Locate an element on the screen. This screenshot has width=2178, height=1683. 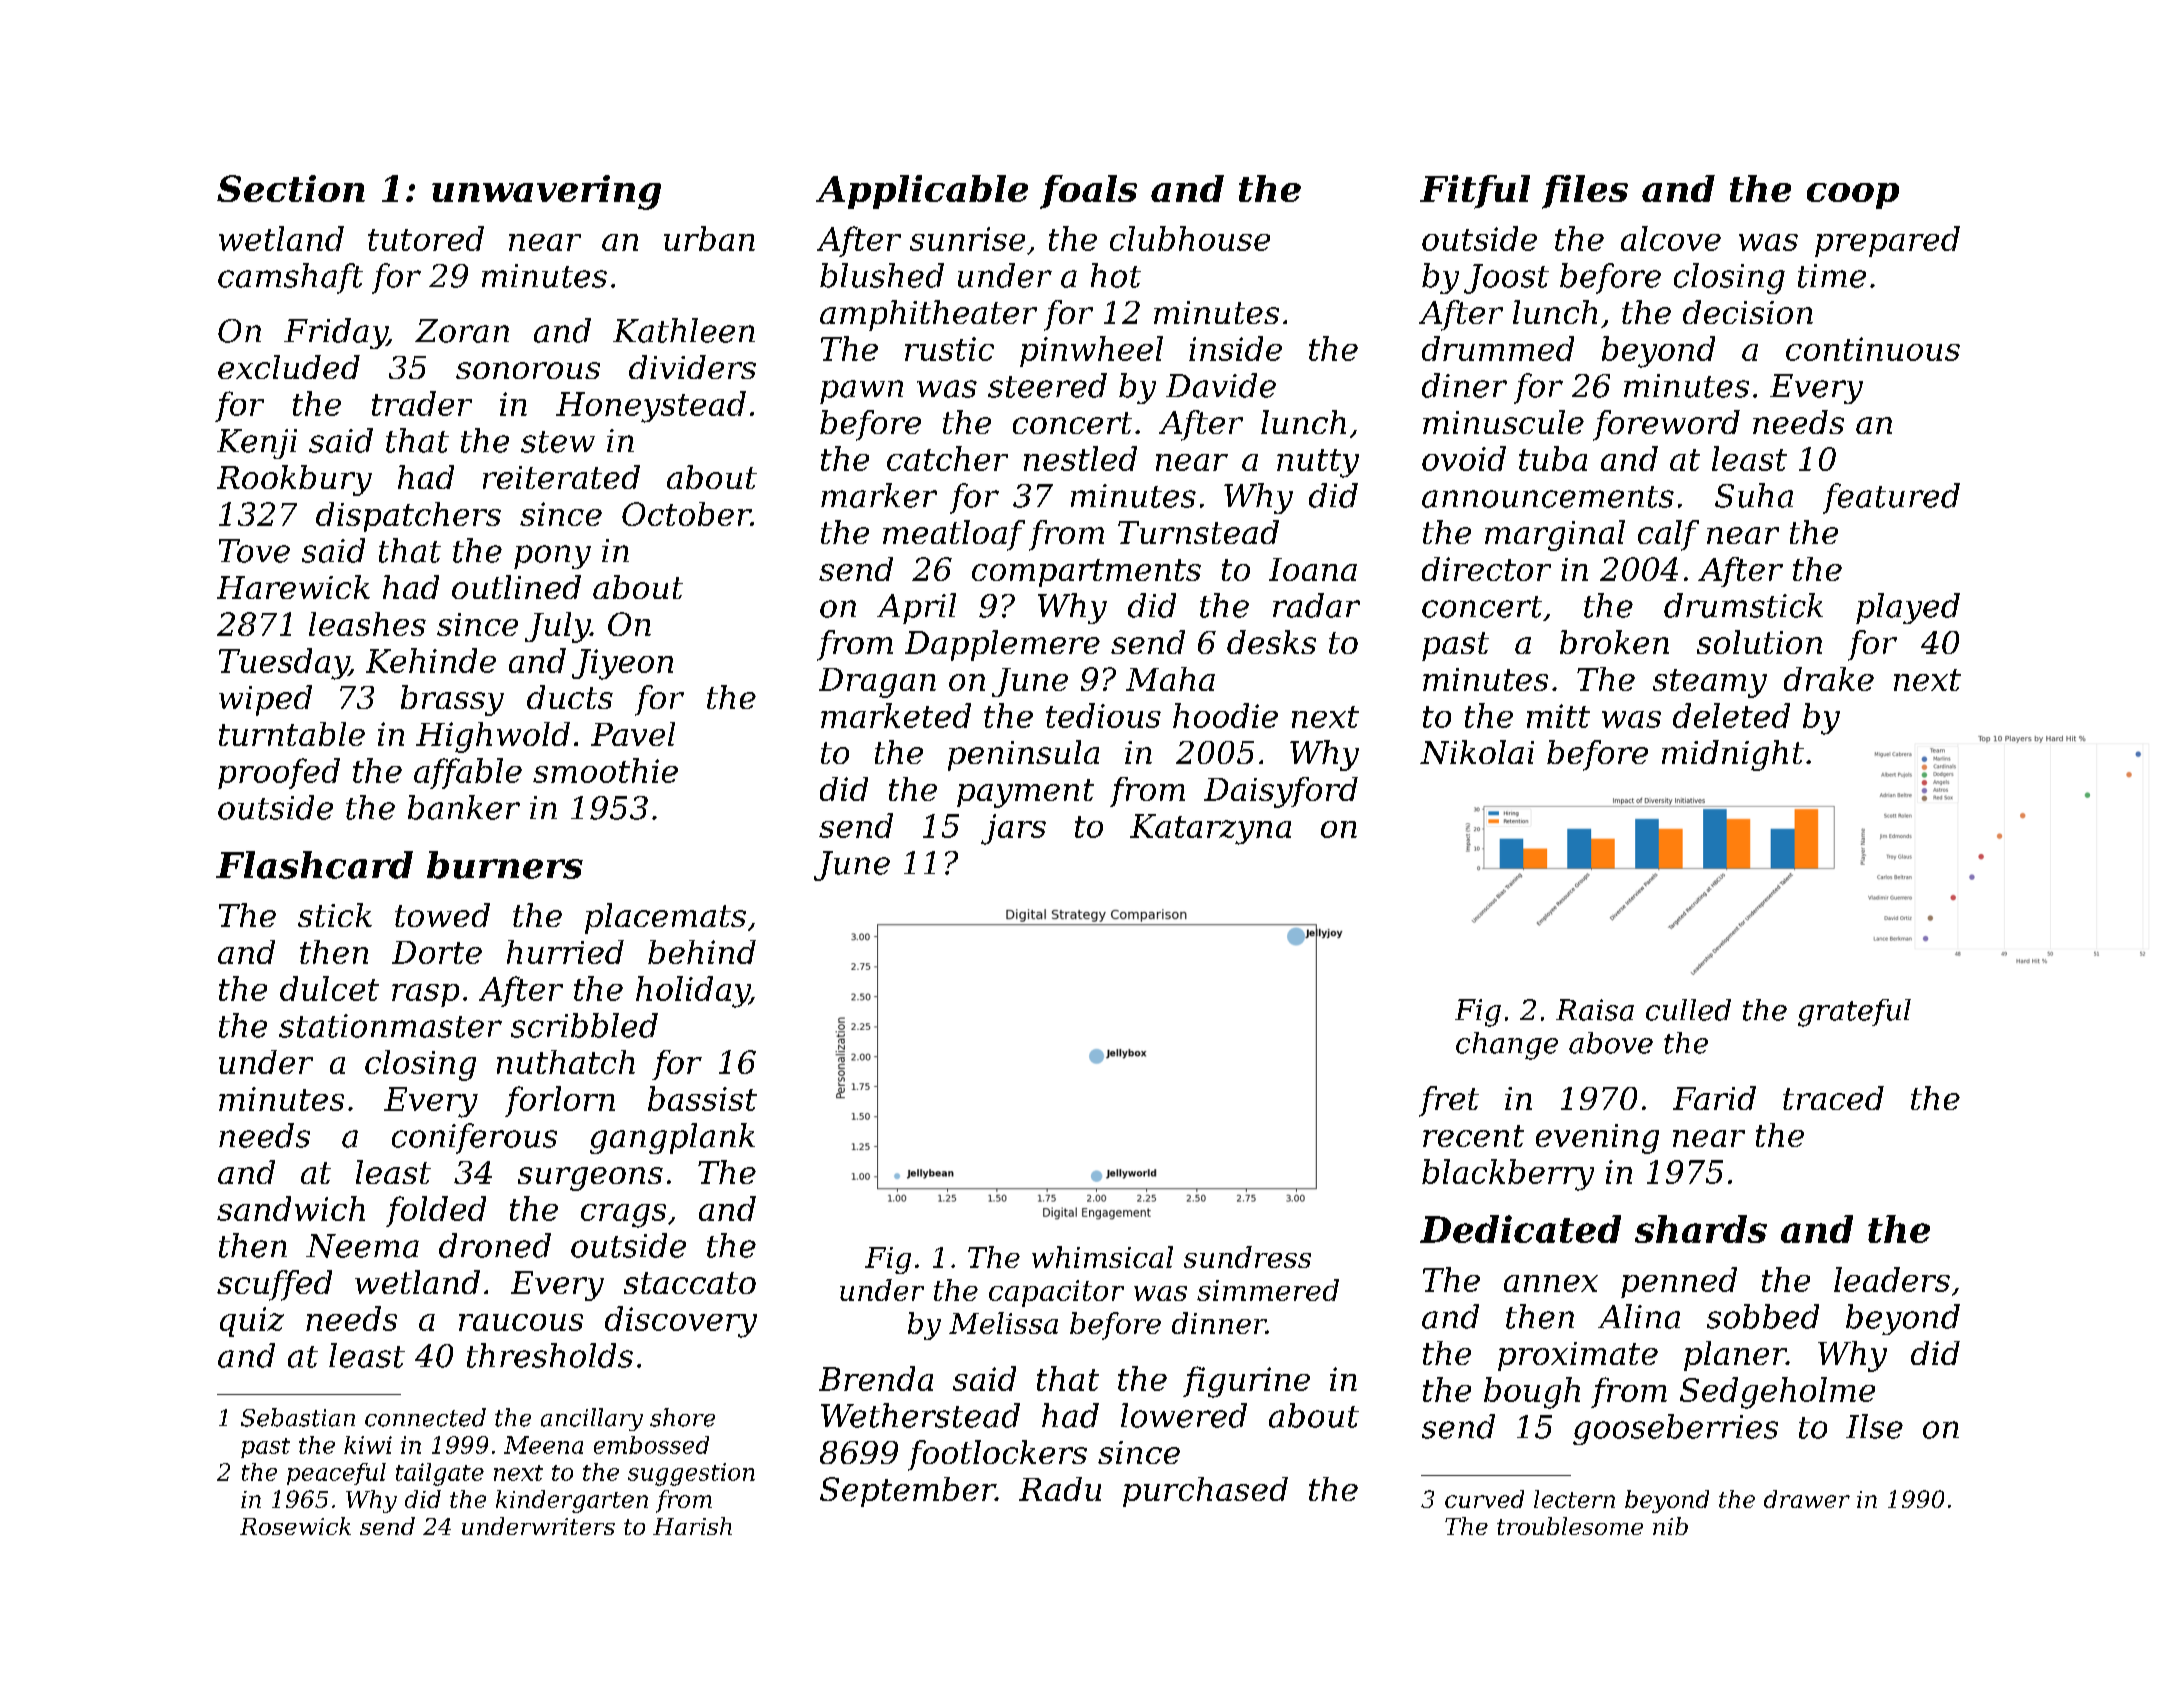
coop is located at coordinates (1853, 196).
